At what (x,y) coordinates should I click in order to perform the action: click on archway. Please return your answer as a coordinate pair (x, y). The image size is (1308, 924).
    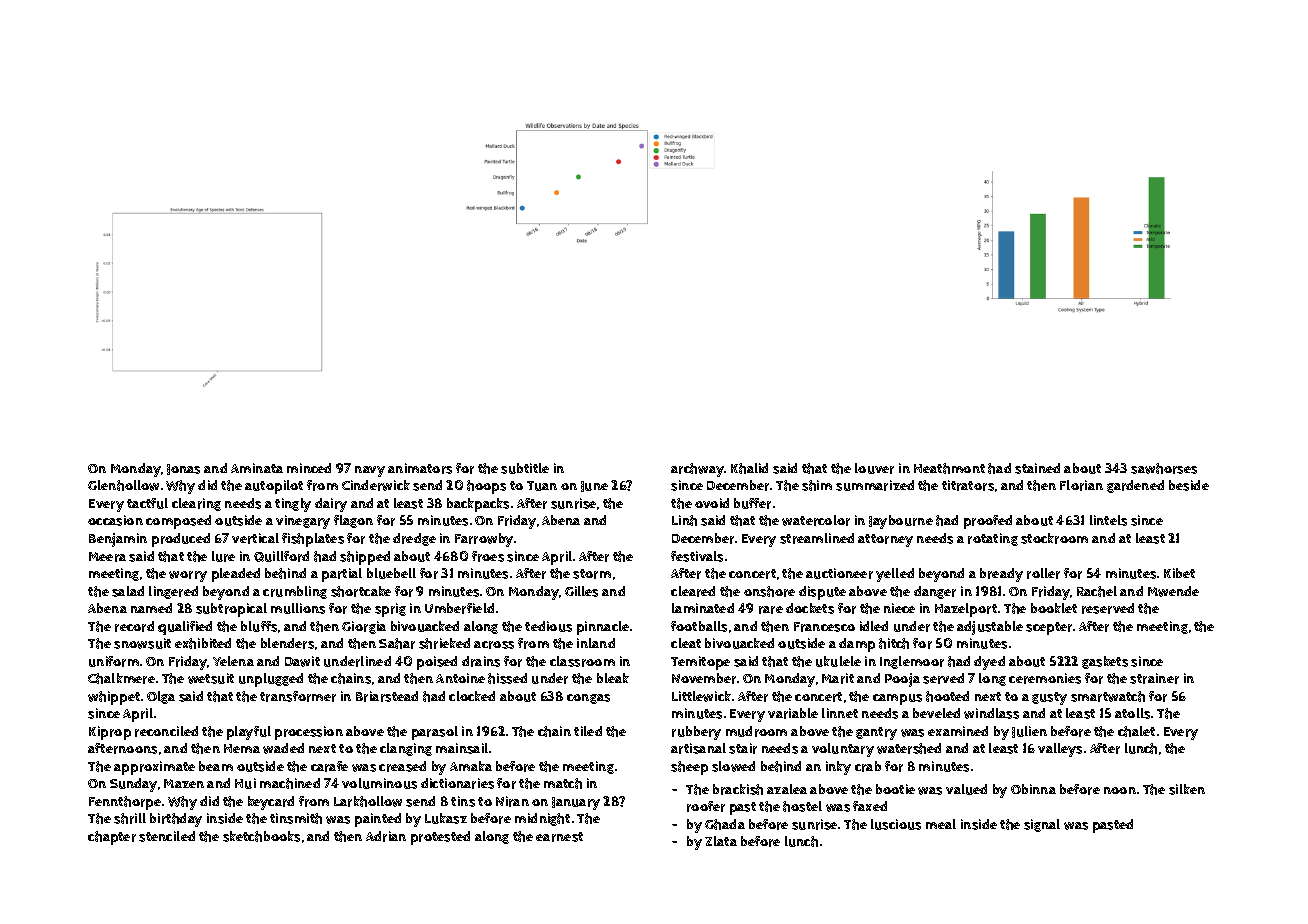
    Looking at the image, I should click on (697, 470).
